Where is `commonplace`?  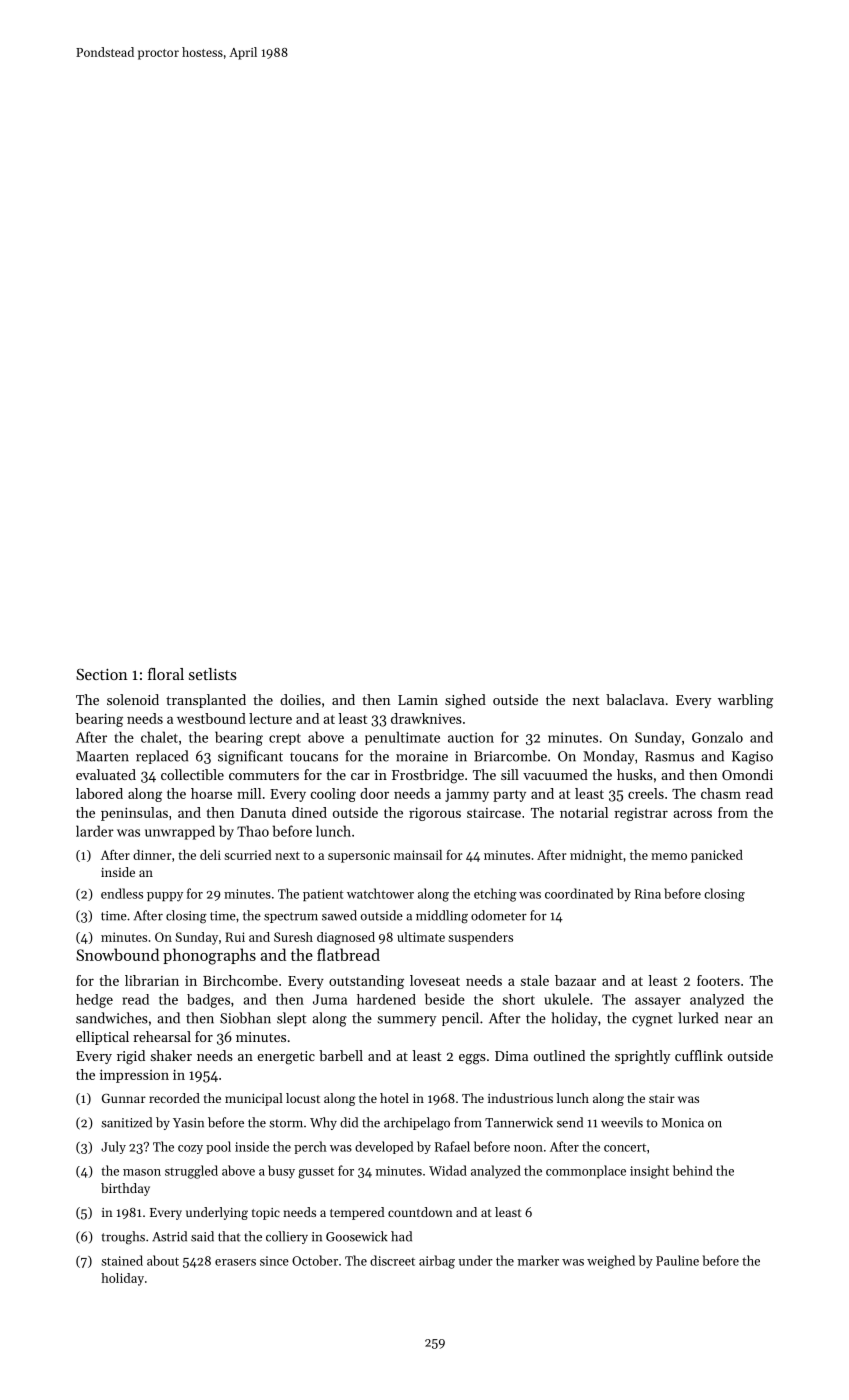 commonplace is located at coordinates (586, 1171).
